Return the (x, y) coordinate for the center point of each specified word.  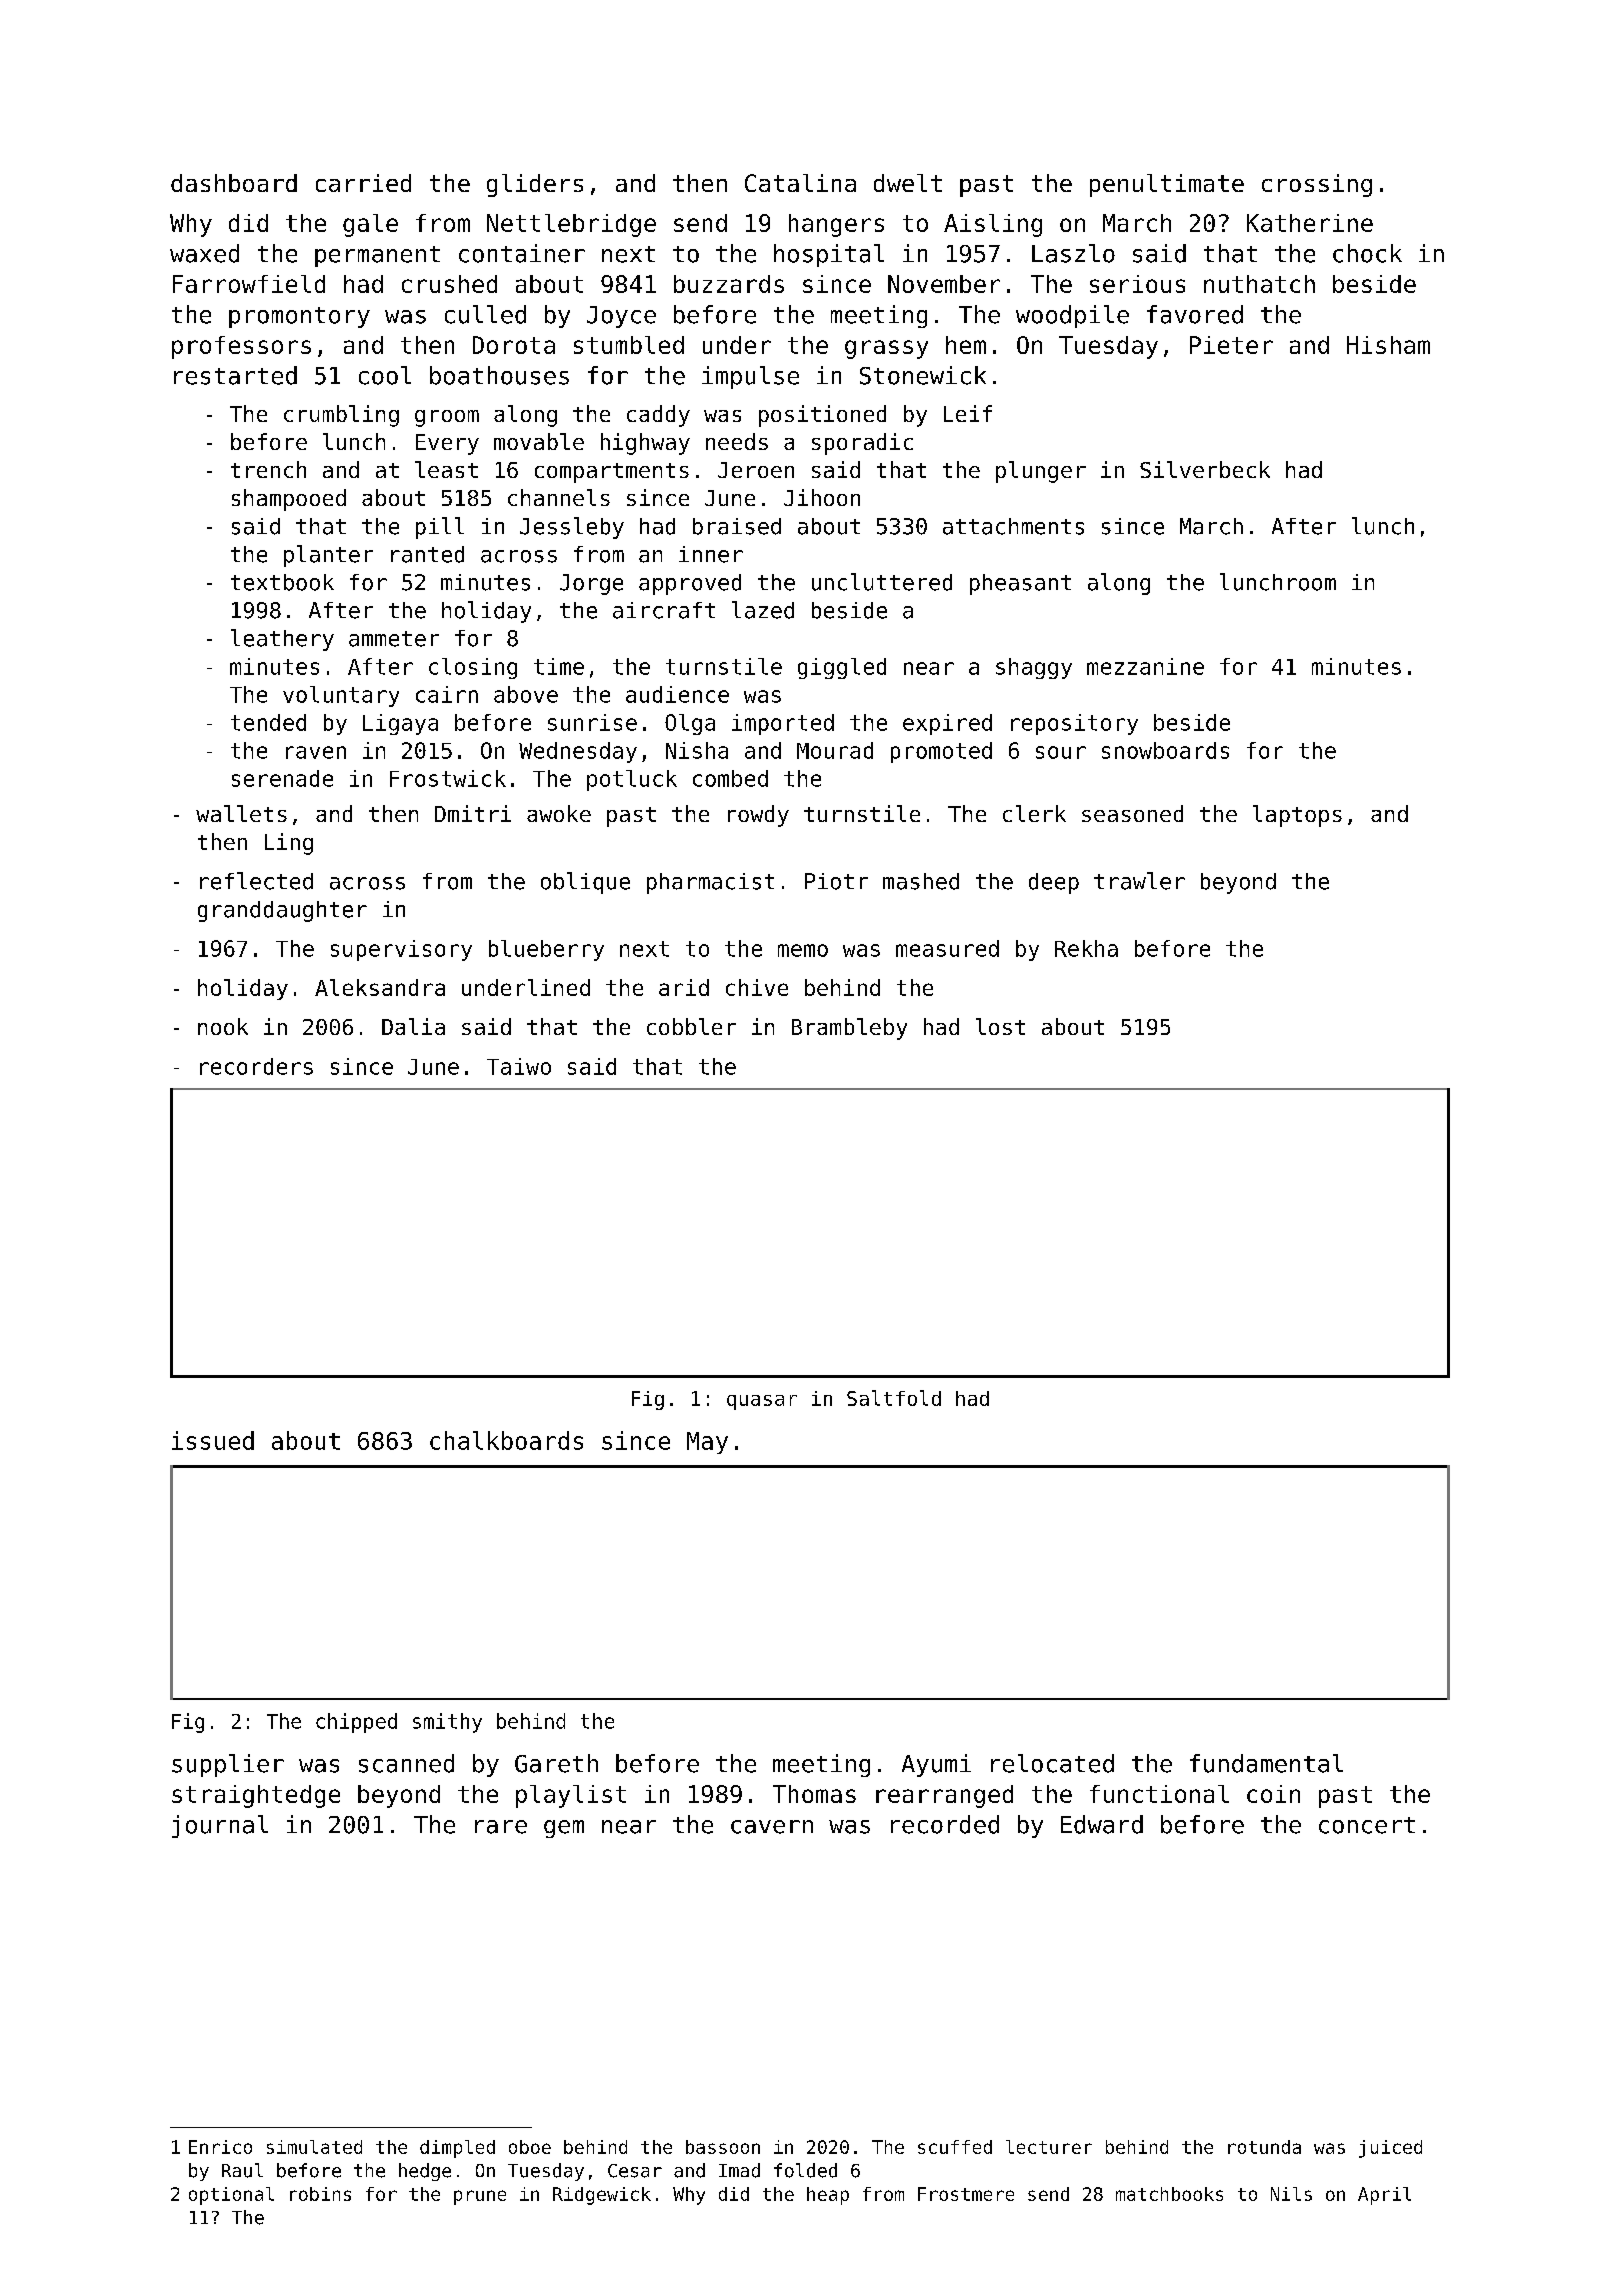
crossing (1317, 185)
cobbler (691, 1026)
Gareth (556, 1763)
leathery (282, 640)
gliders (535, 185)
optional (231, 2196)
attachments (1013, 526)
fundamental (1266, 1763)
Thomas (814, 1794)
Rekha (1086, 948)
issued (213, 1440)
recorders (256, 1066)
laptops (1297, 816)
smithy (447, 1723)
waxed (204, 253)
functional (1159, 1794)
